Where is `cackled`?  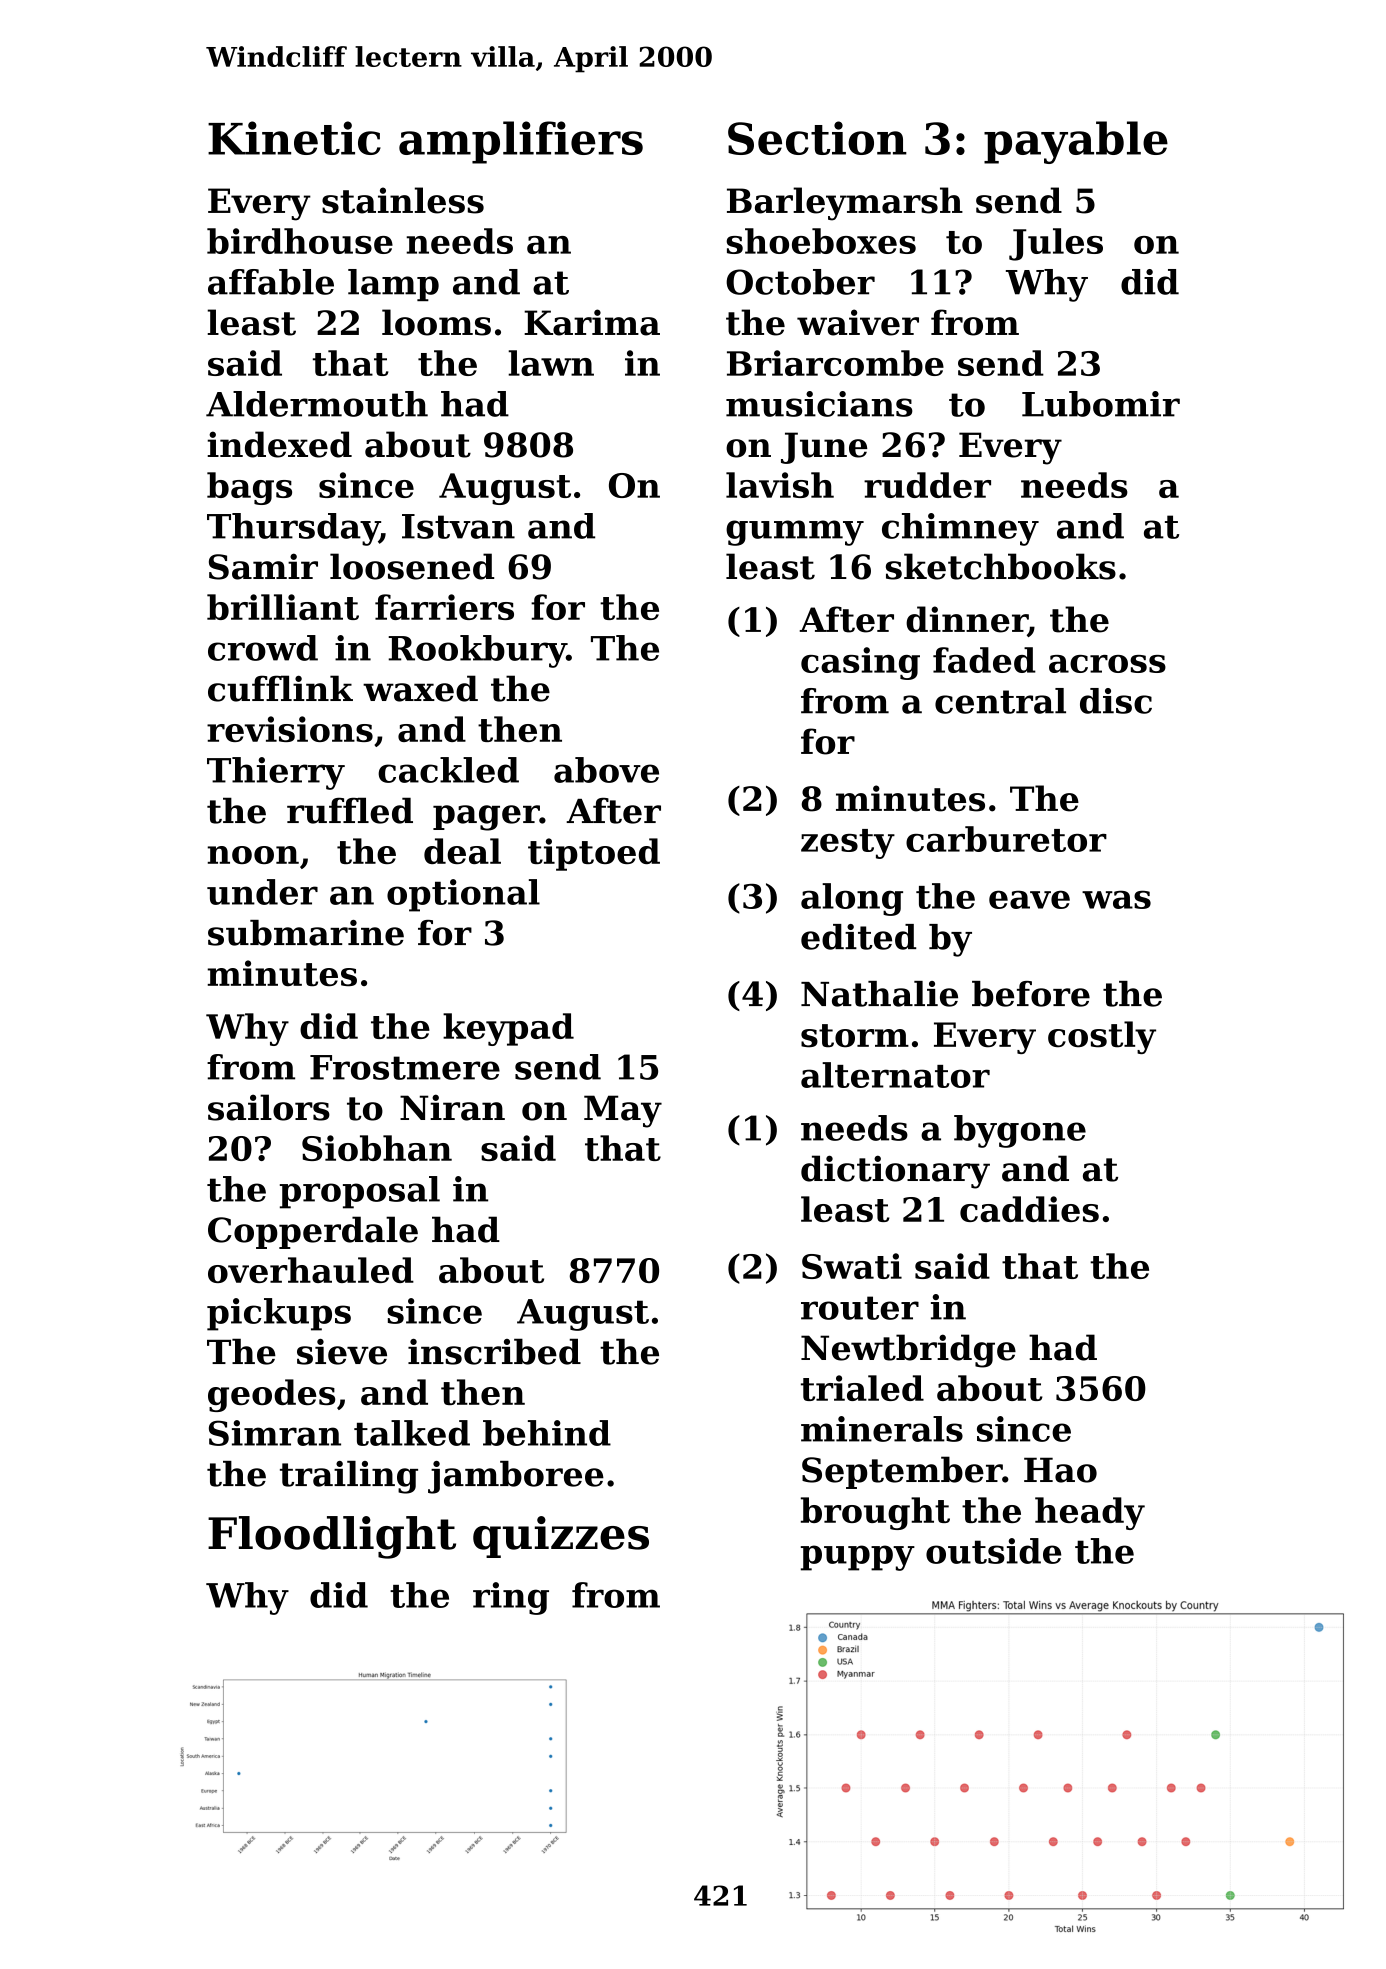 cackled is located at coordinates (448, 770).
